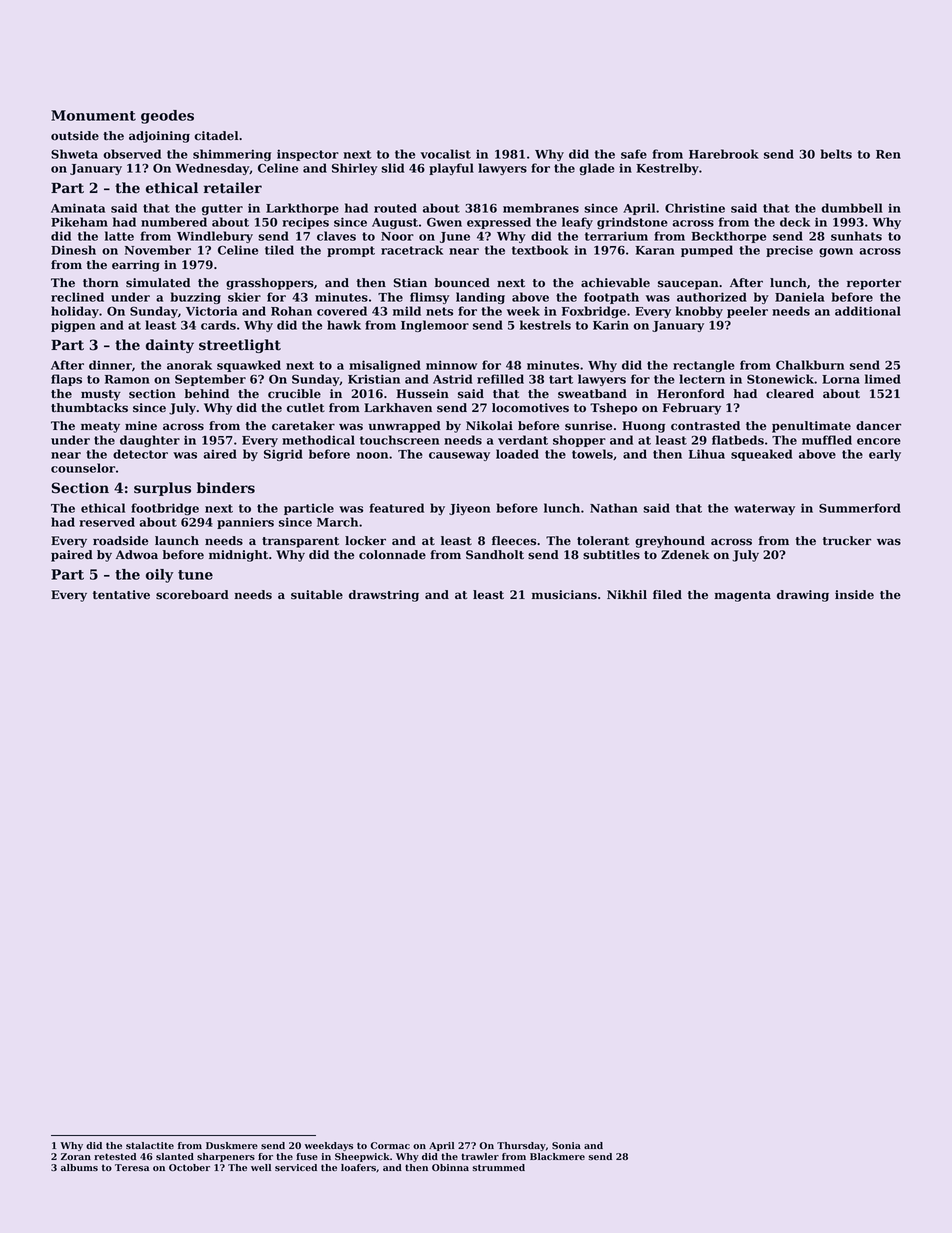  What do you see at coordinates (883, 379) in the page?
I see `limed` at bounding box center [883, 379].
